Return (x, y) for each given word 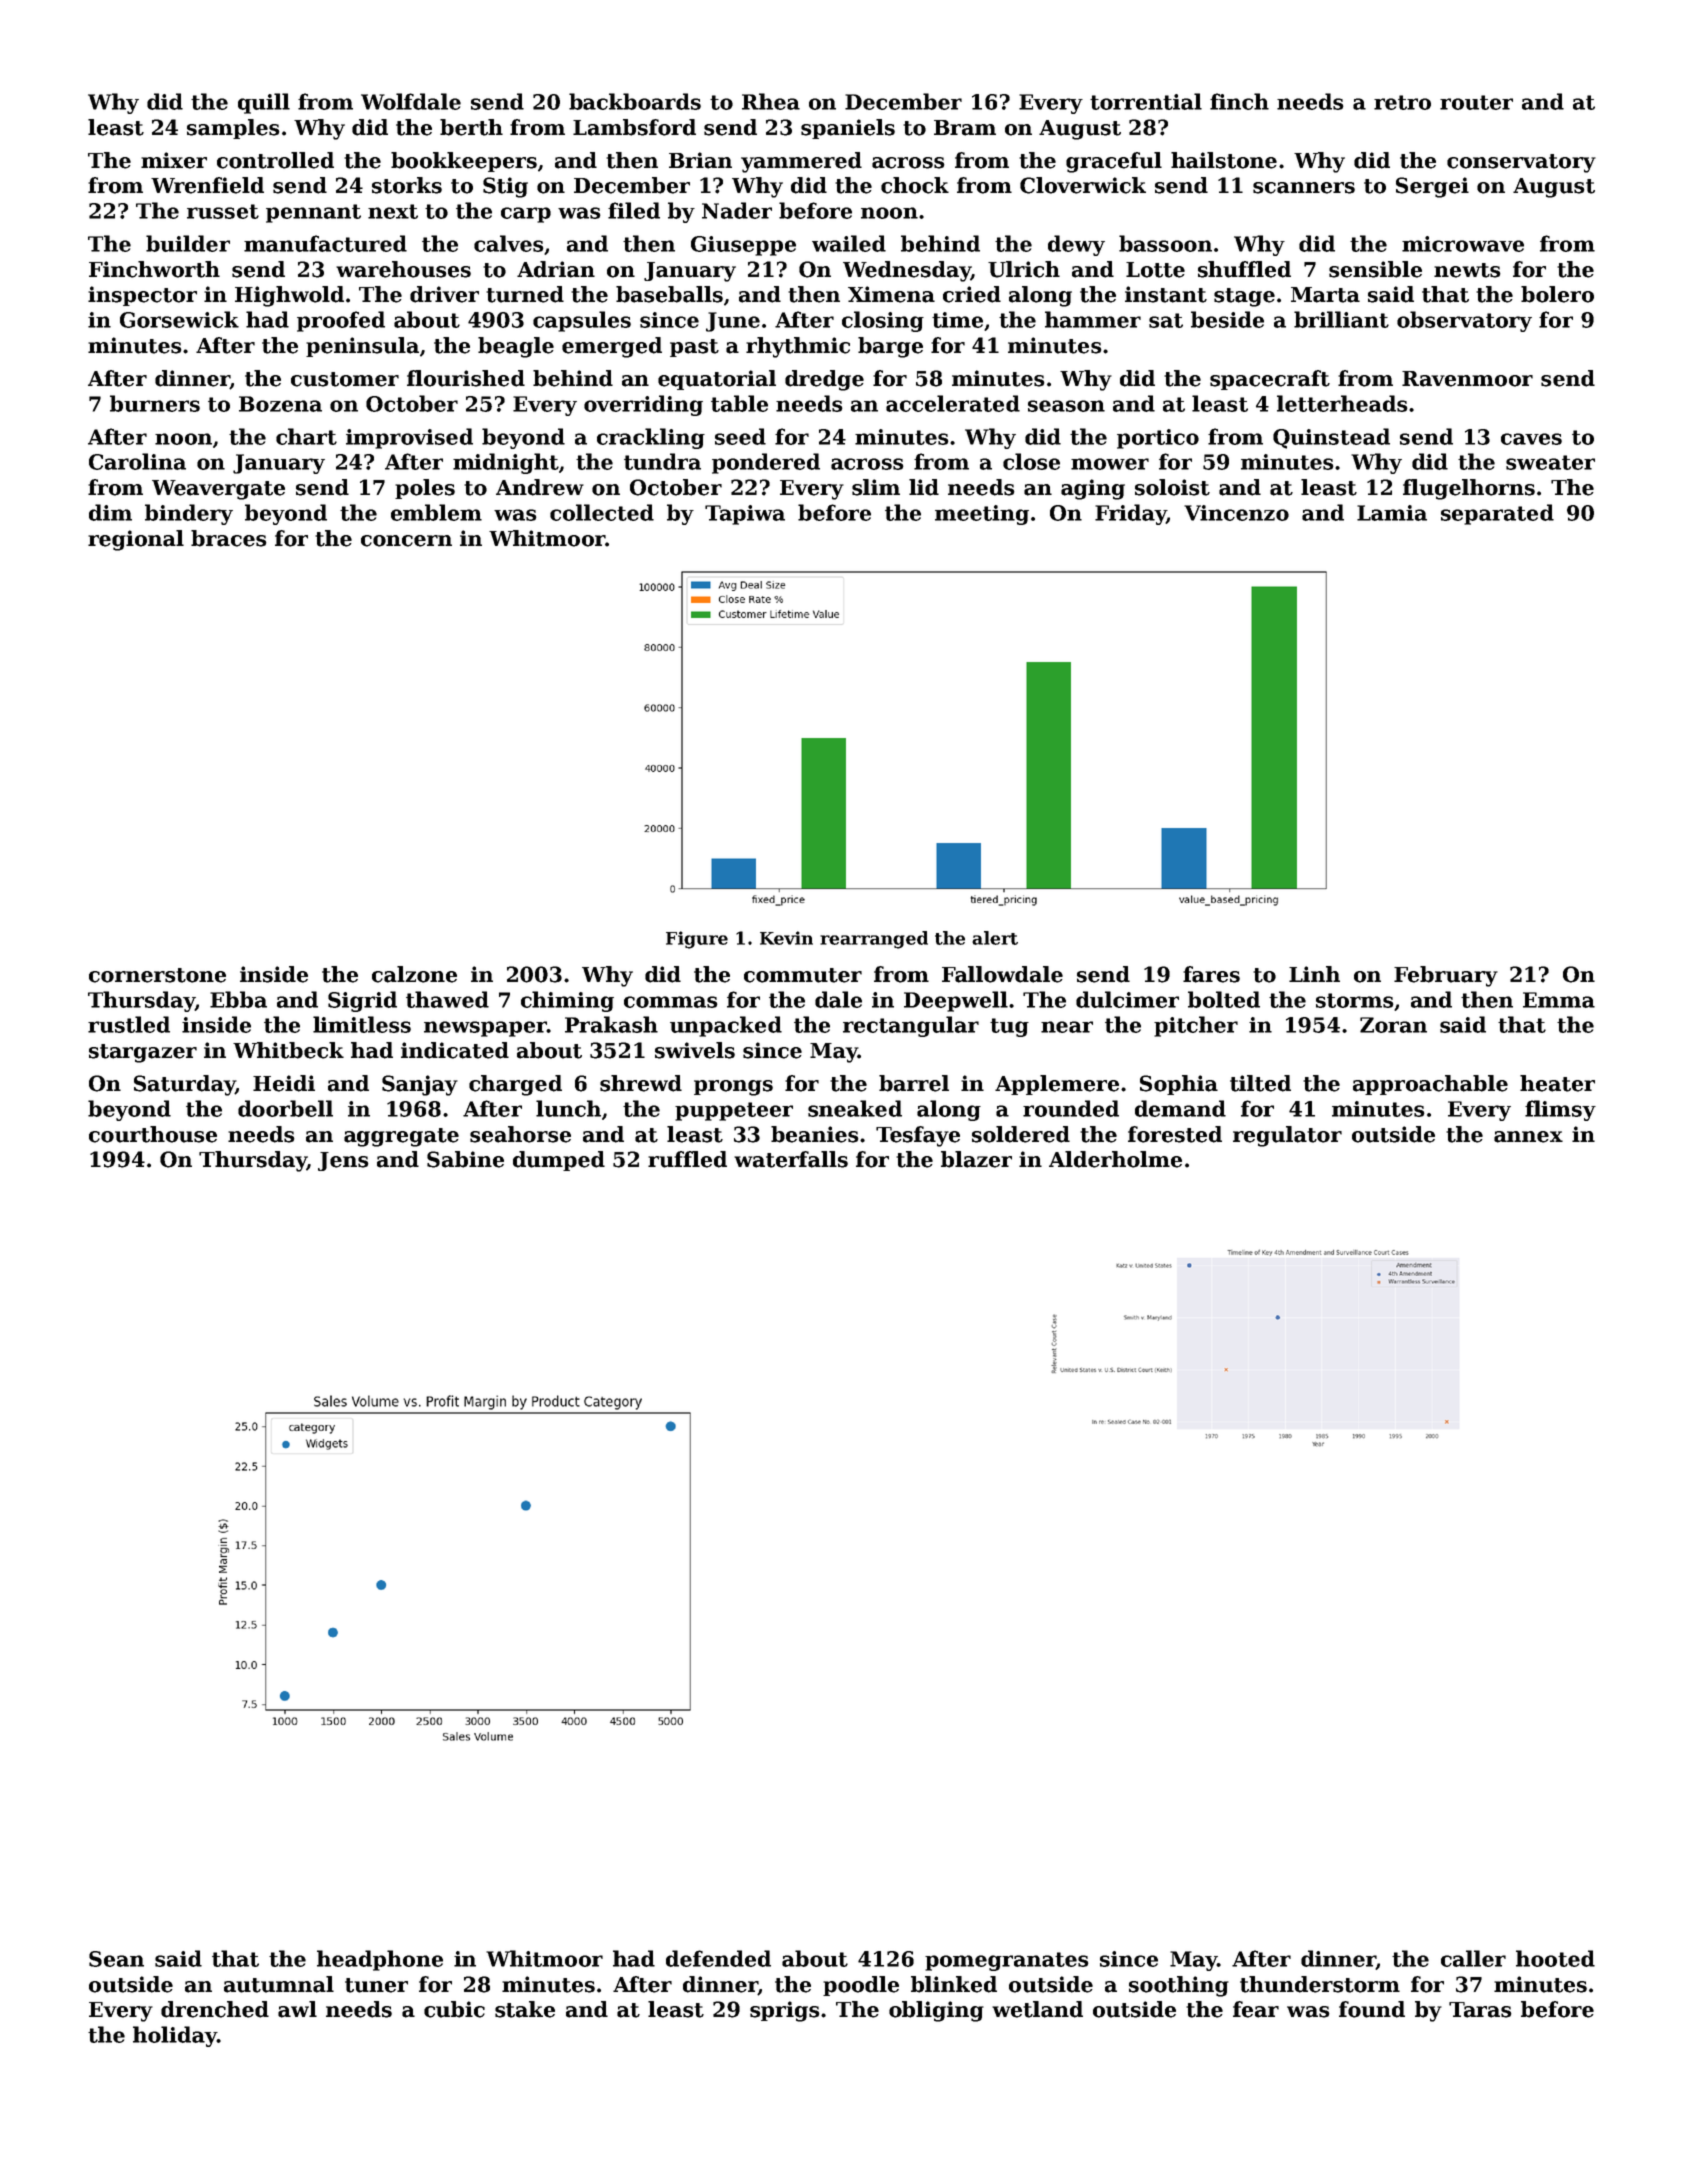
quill (264, 103)
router (1476, 102)
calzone (414, 974)
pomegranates (1007, 1961)
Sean (116, 1959)
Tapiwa (745, 515)
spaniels (848, 129)
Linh (1314, 974)
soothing (1179, 1986)
